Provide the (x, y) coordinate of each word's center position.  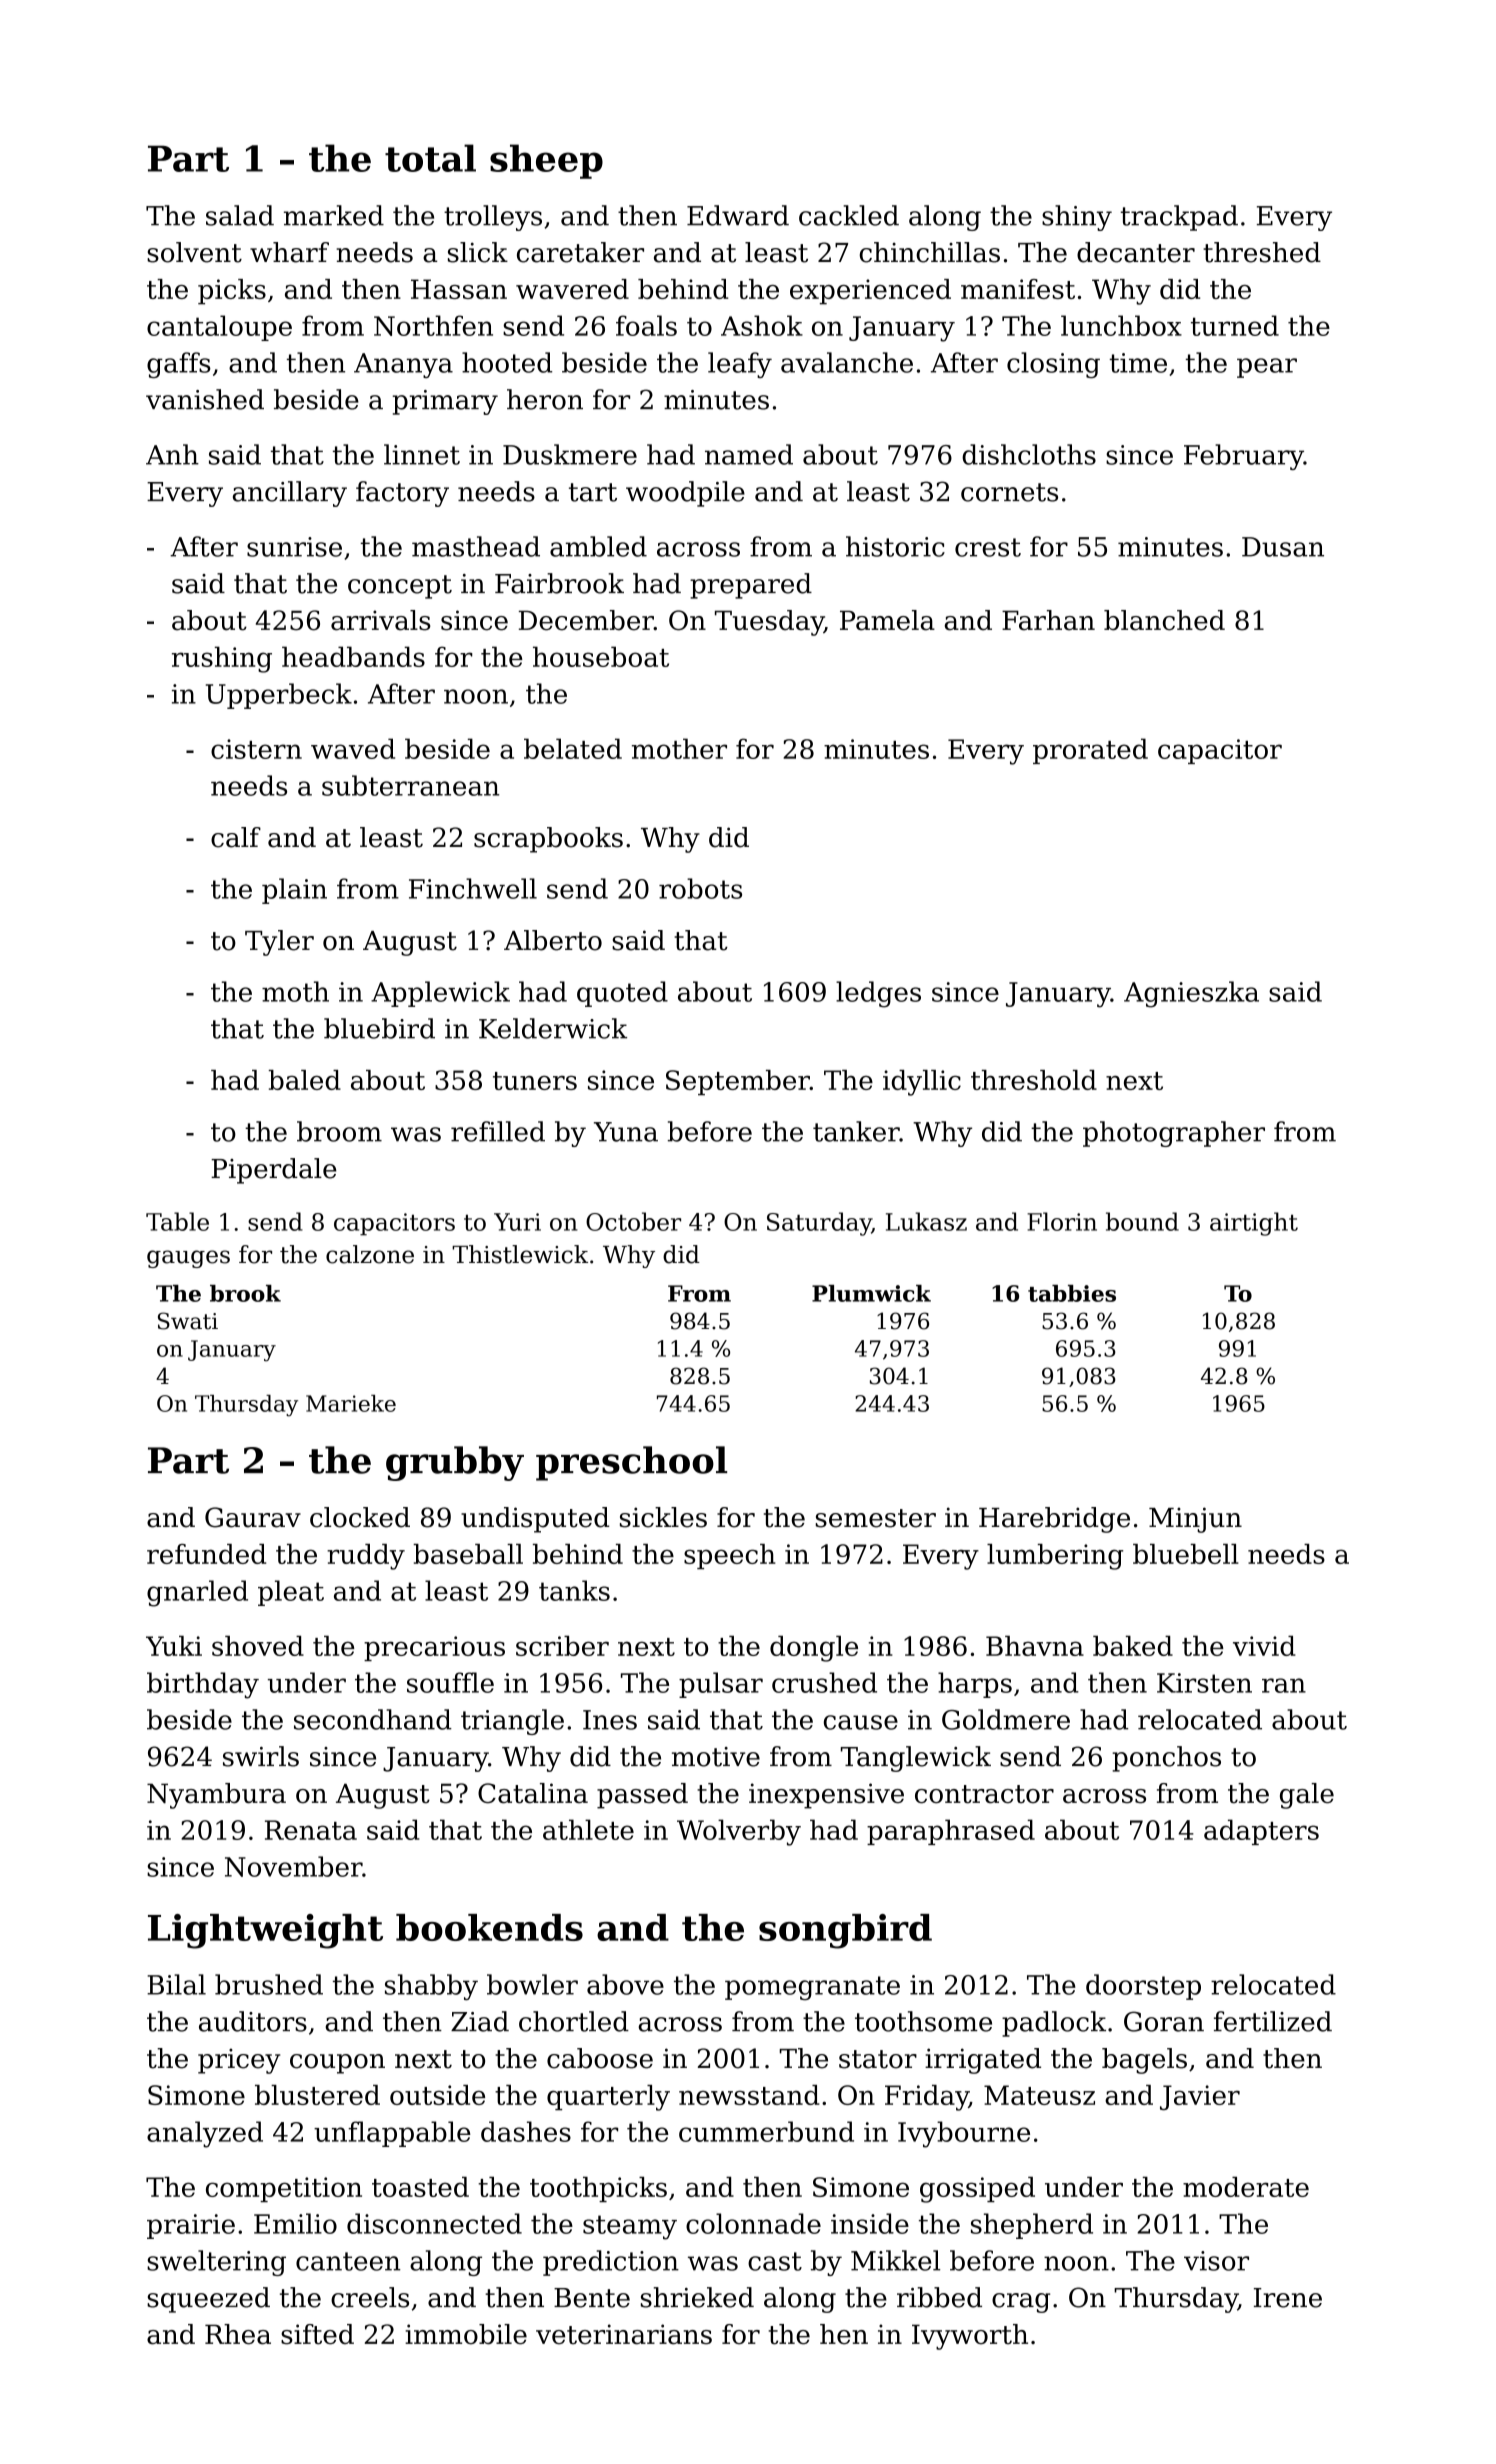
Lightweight (265, 1931)
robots (700, 888)
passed (642, 1796)
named (749, 454)
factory (402, 494)
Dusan (1283, 547)
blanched (1164, 620)
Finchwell (473, 888)
